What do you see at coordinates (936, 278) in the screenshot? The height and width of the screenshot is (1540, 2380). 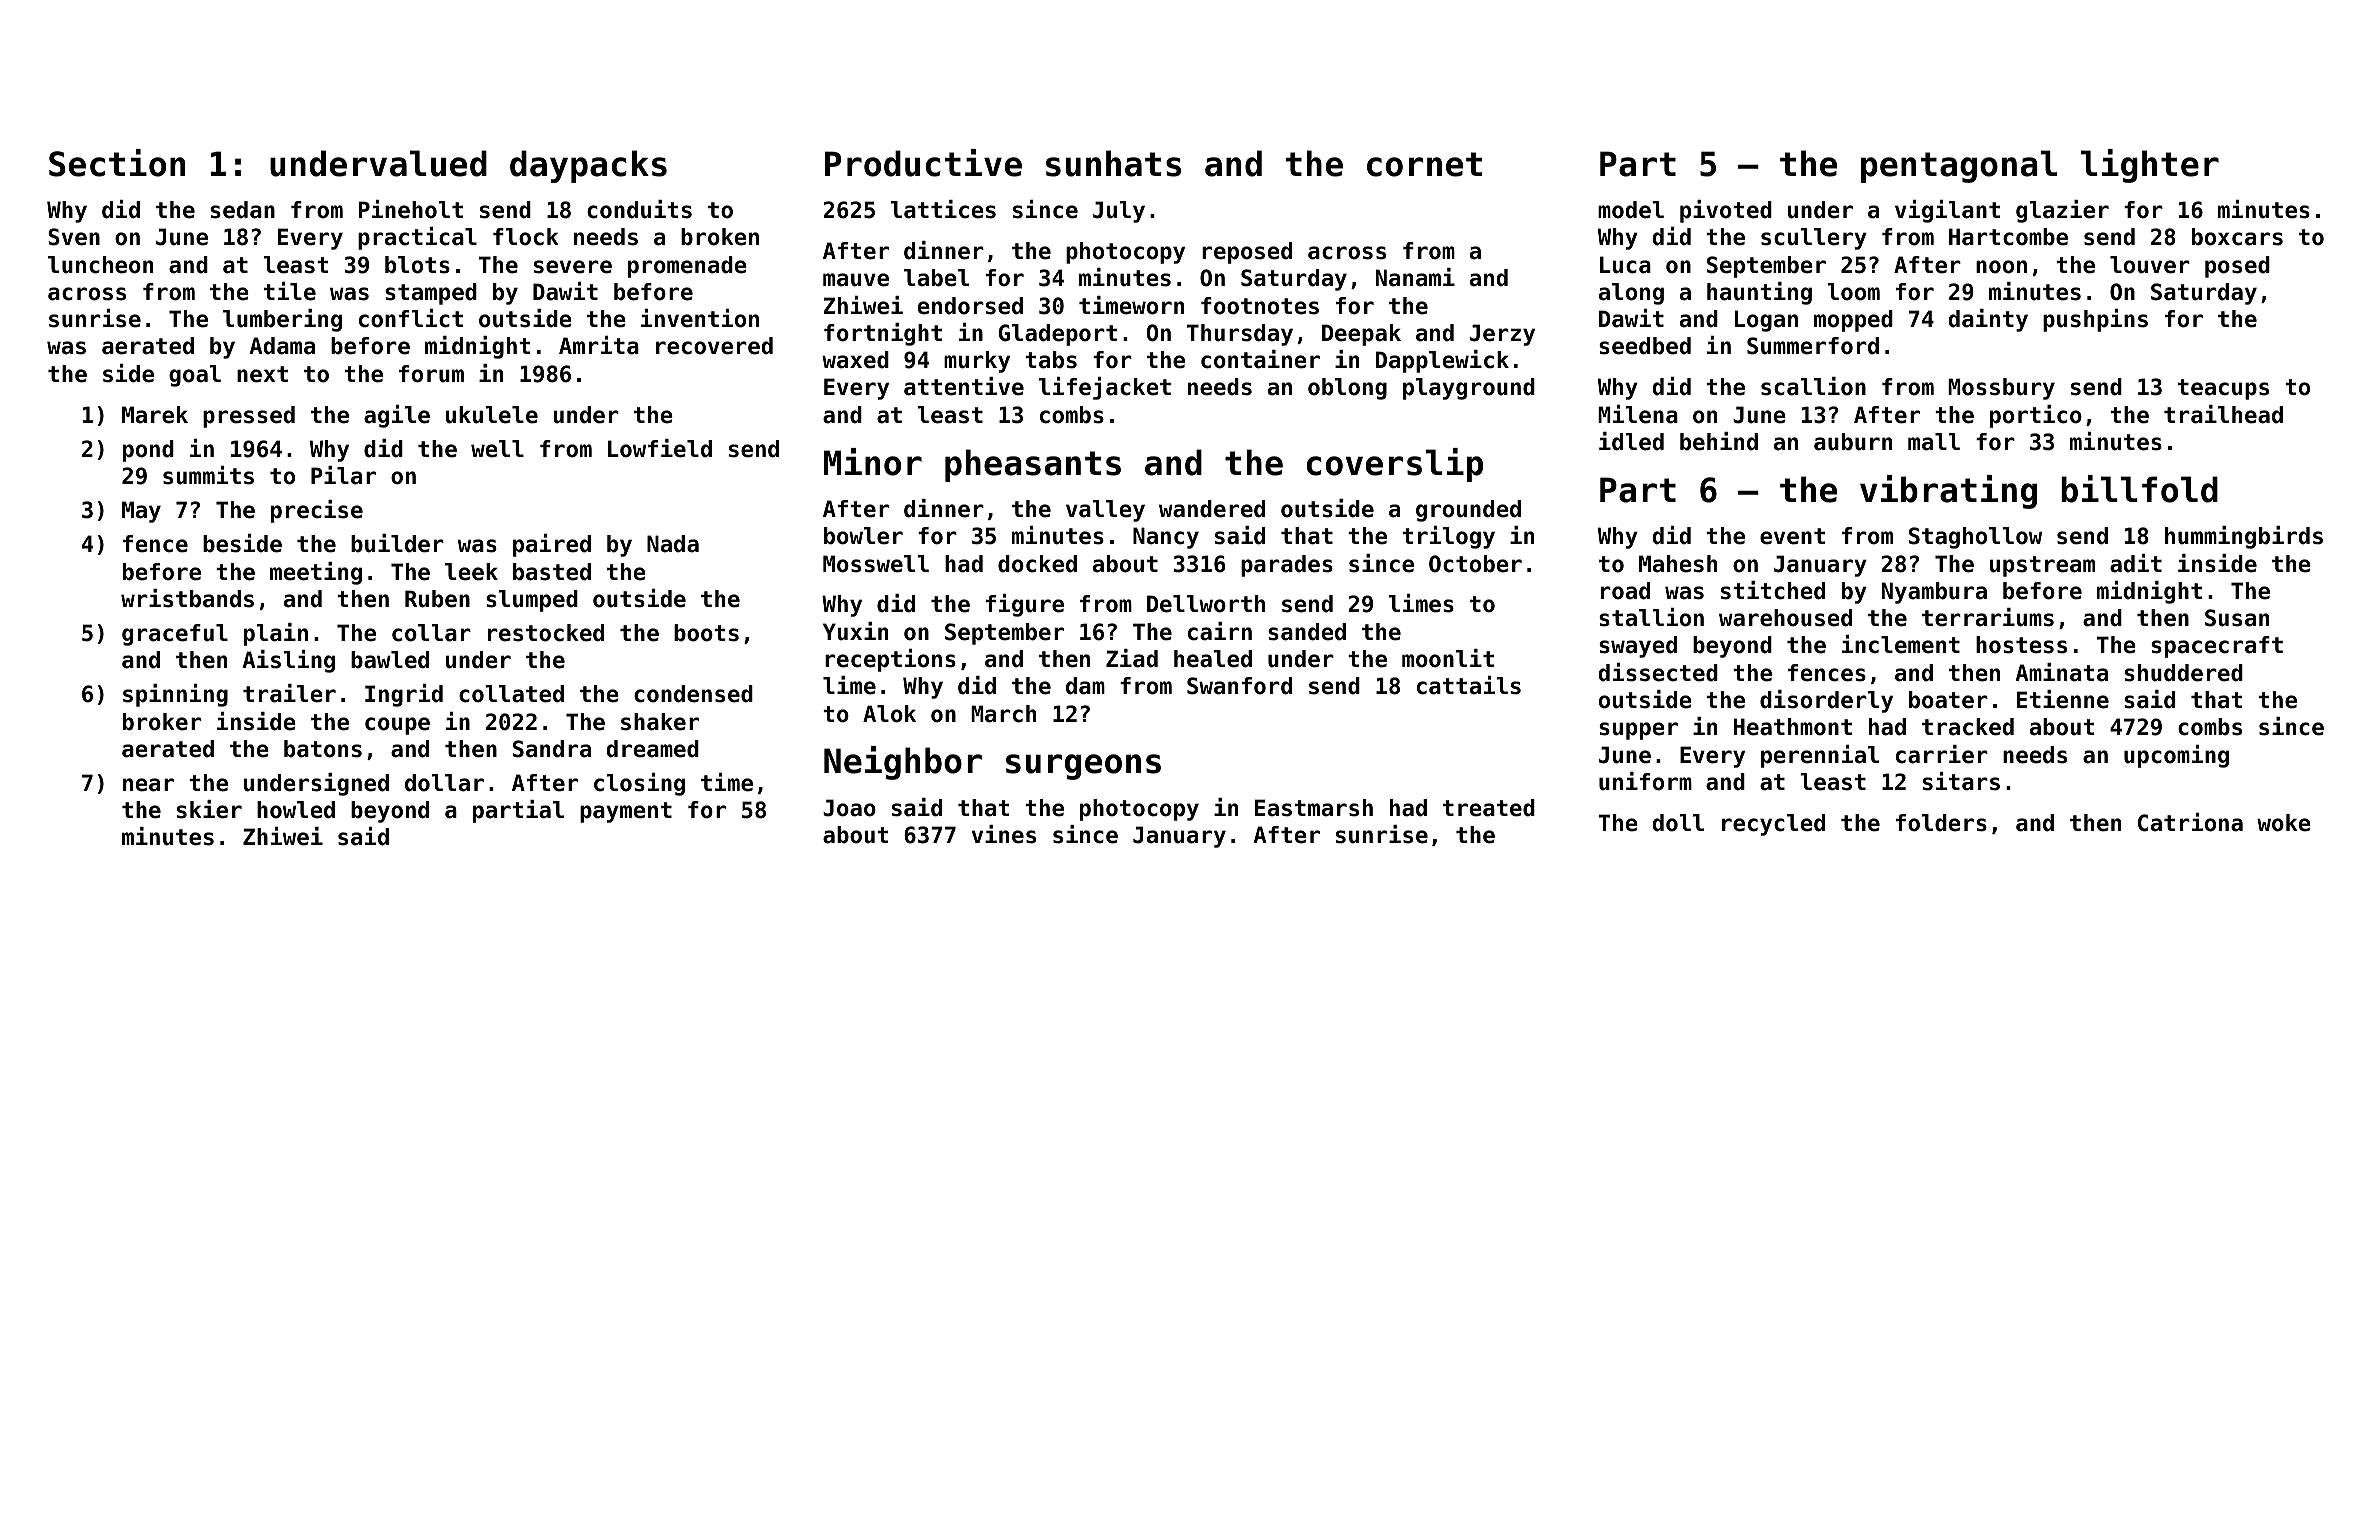 I see `label` at bounding box center [936, 278].
